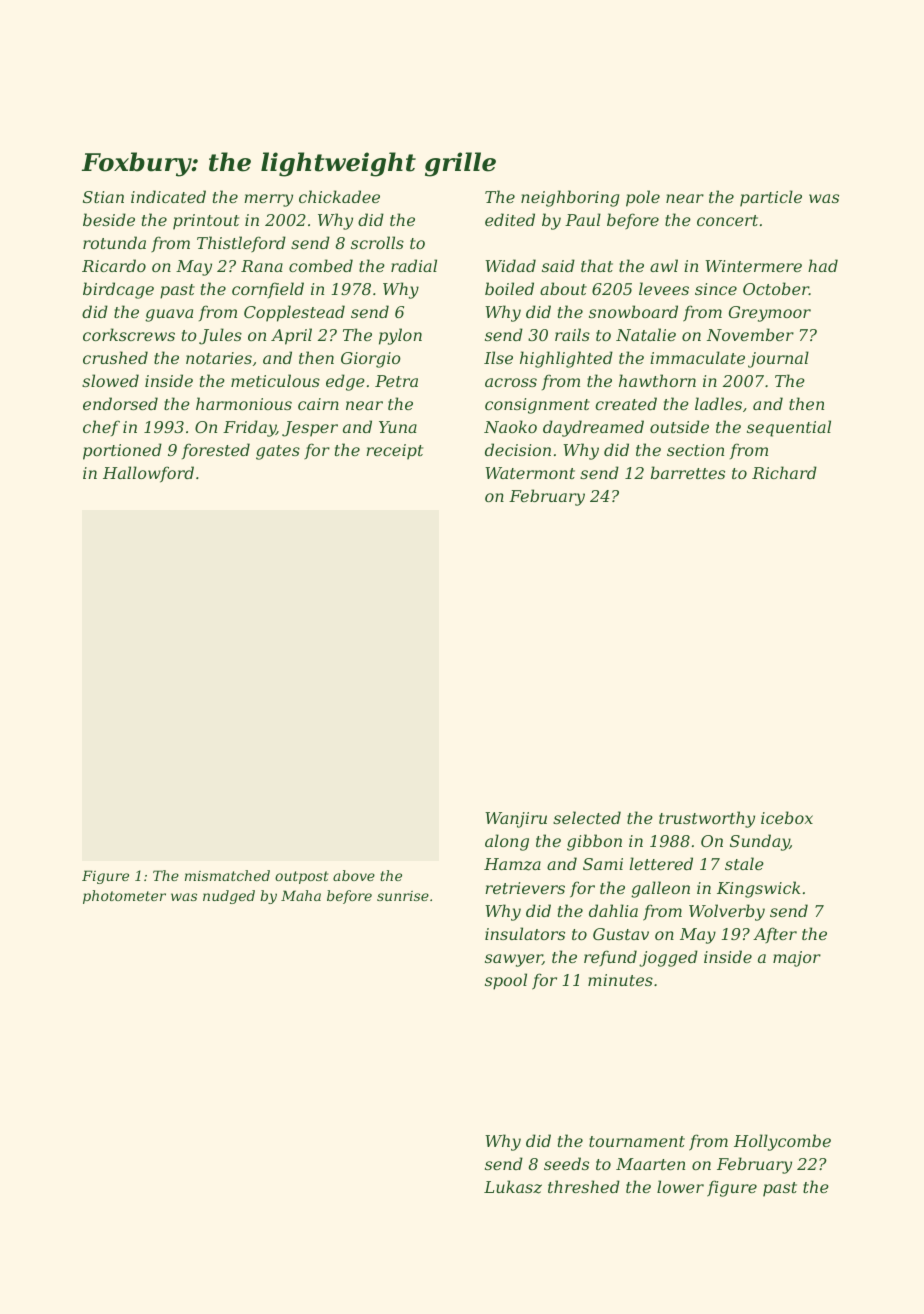 The width and height of the screenshot is (924, 1314). Describe the element at coordinates (782, 1142) in the screenshot. I see `Hollycombe` at that location.
